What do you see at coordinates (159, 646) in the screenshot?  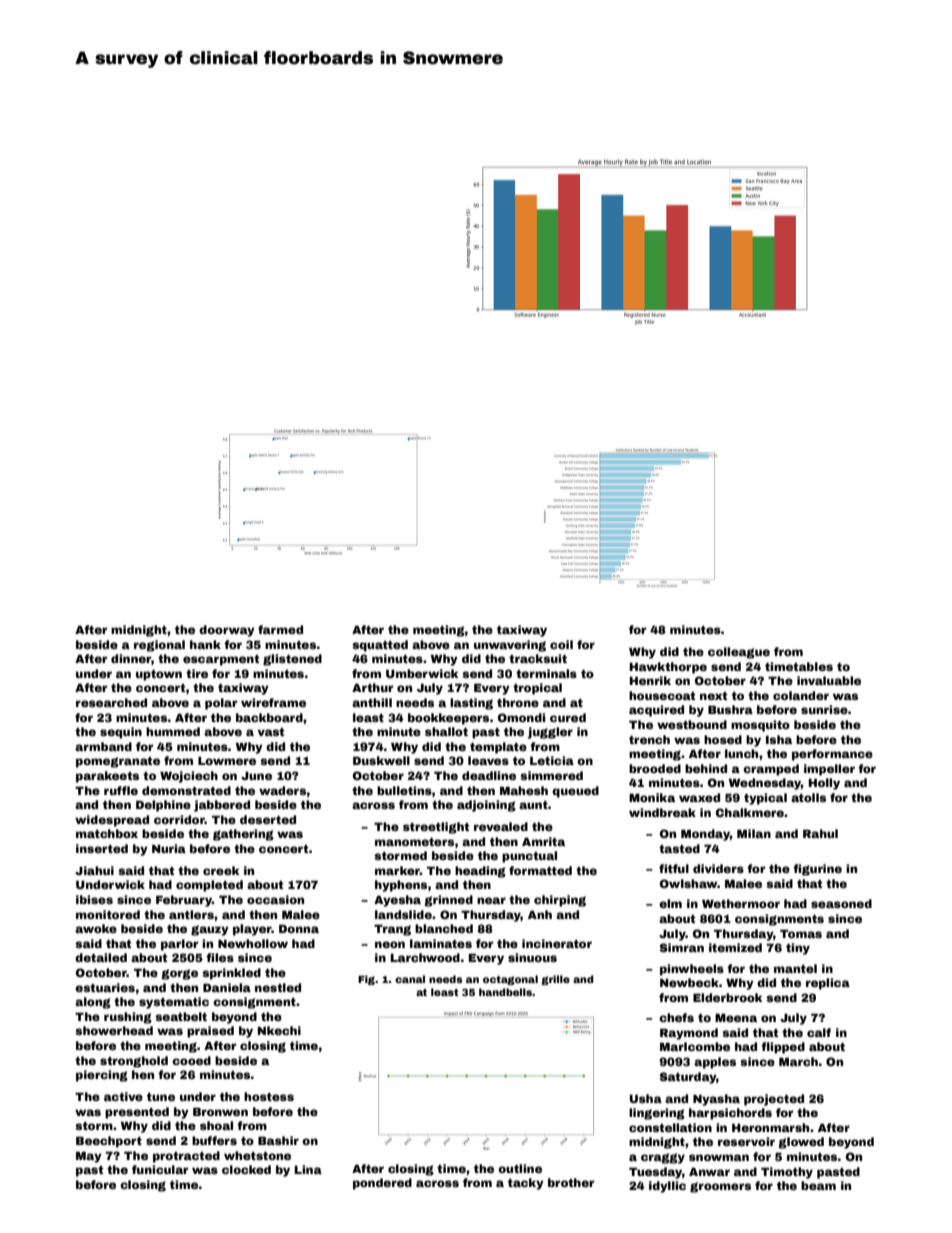 I see `regional` at bounding box center [159, 646].
